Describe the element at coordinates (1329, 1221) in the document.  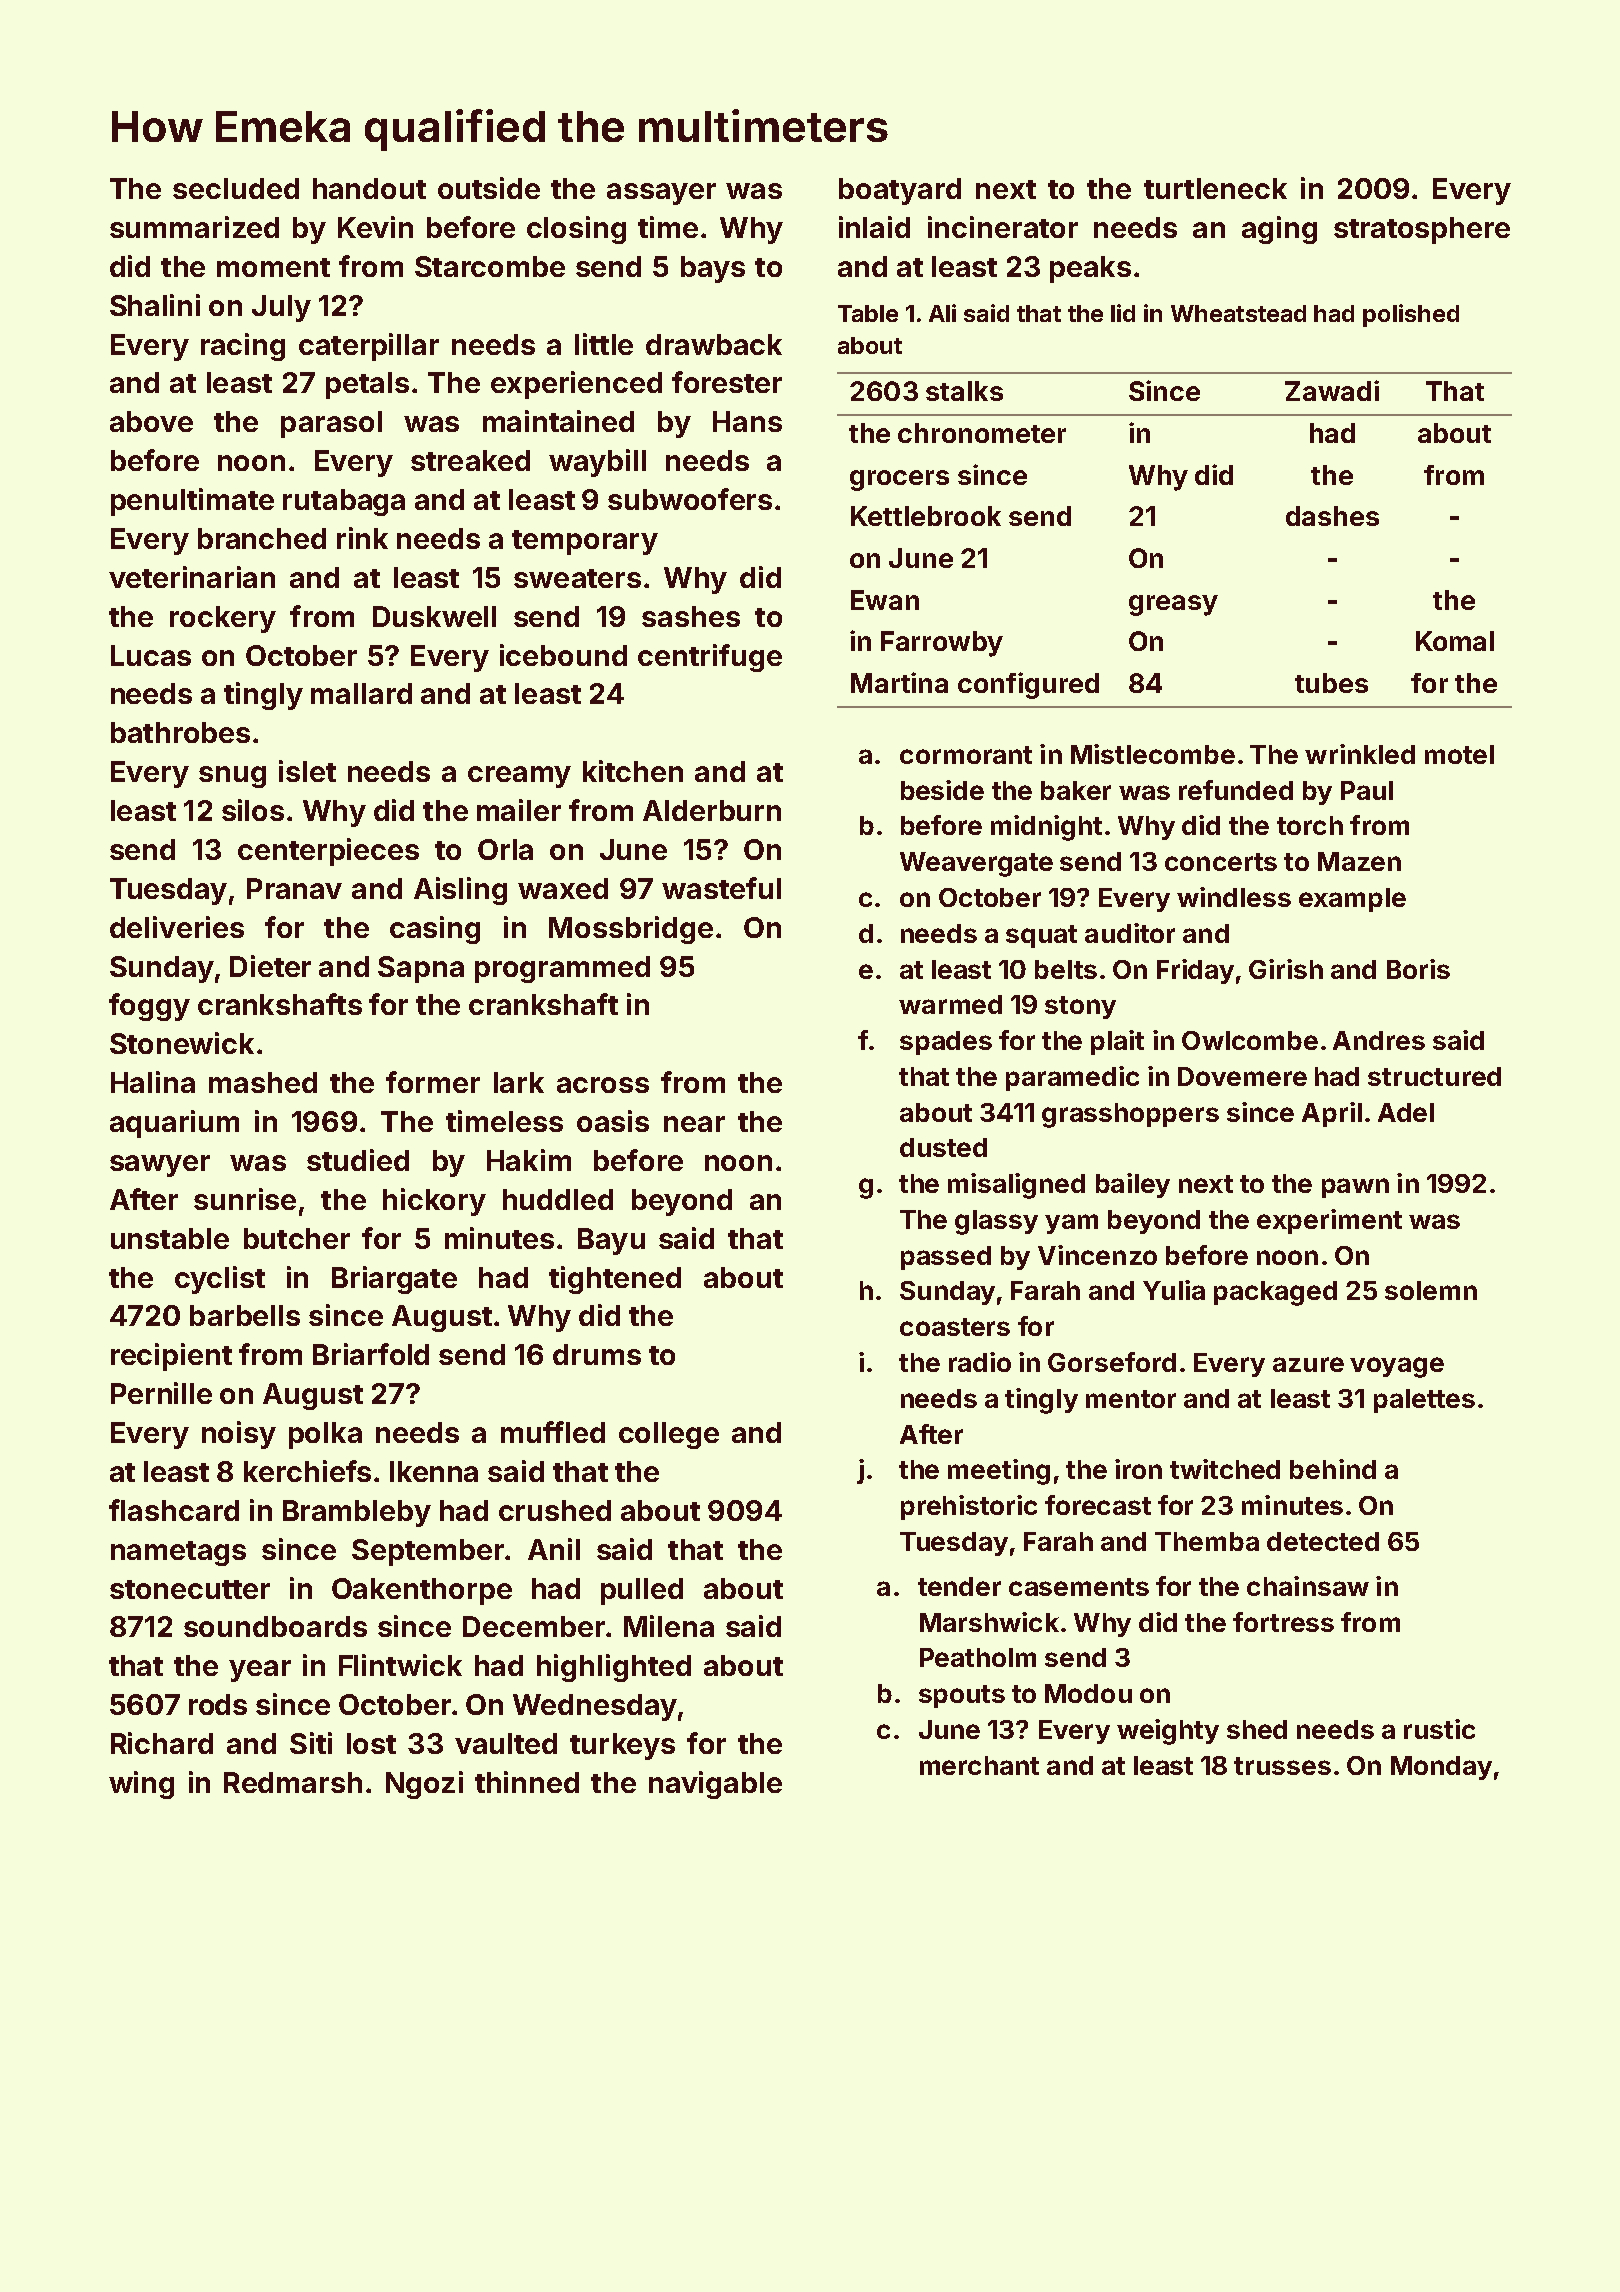
I see `experiment` at that location.
